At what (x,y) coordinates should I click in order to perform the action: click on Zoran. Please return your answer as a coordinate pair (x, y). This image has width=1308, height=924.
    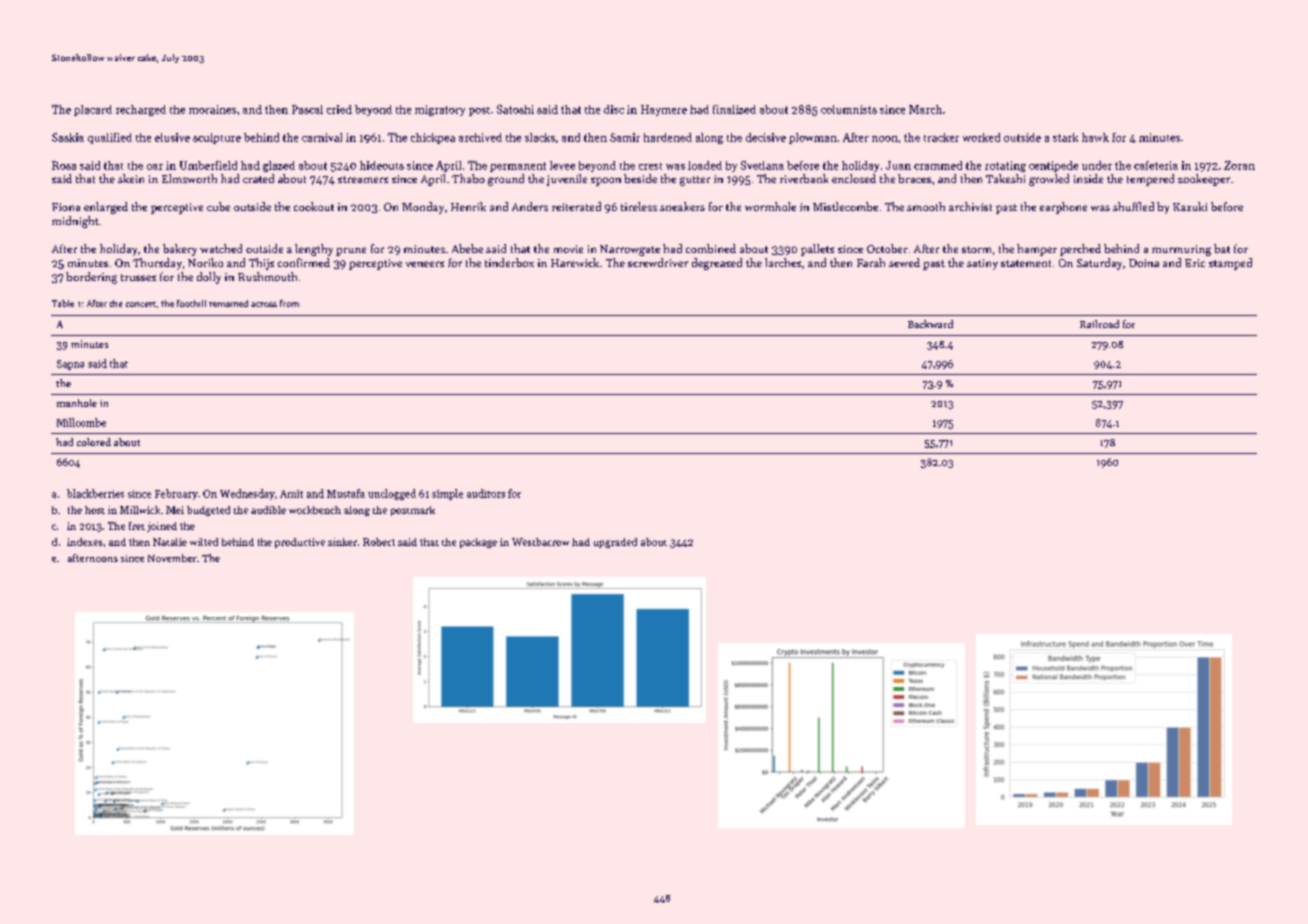
    Looking at the image, I should click on (1239, 165).
